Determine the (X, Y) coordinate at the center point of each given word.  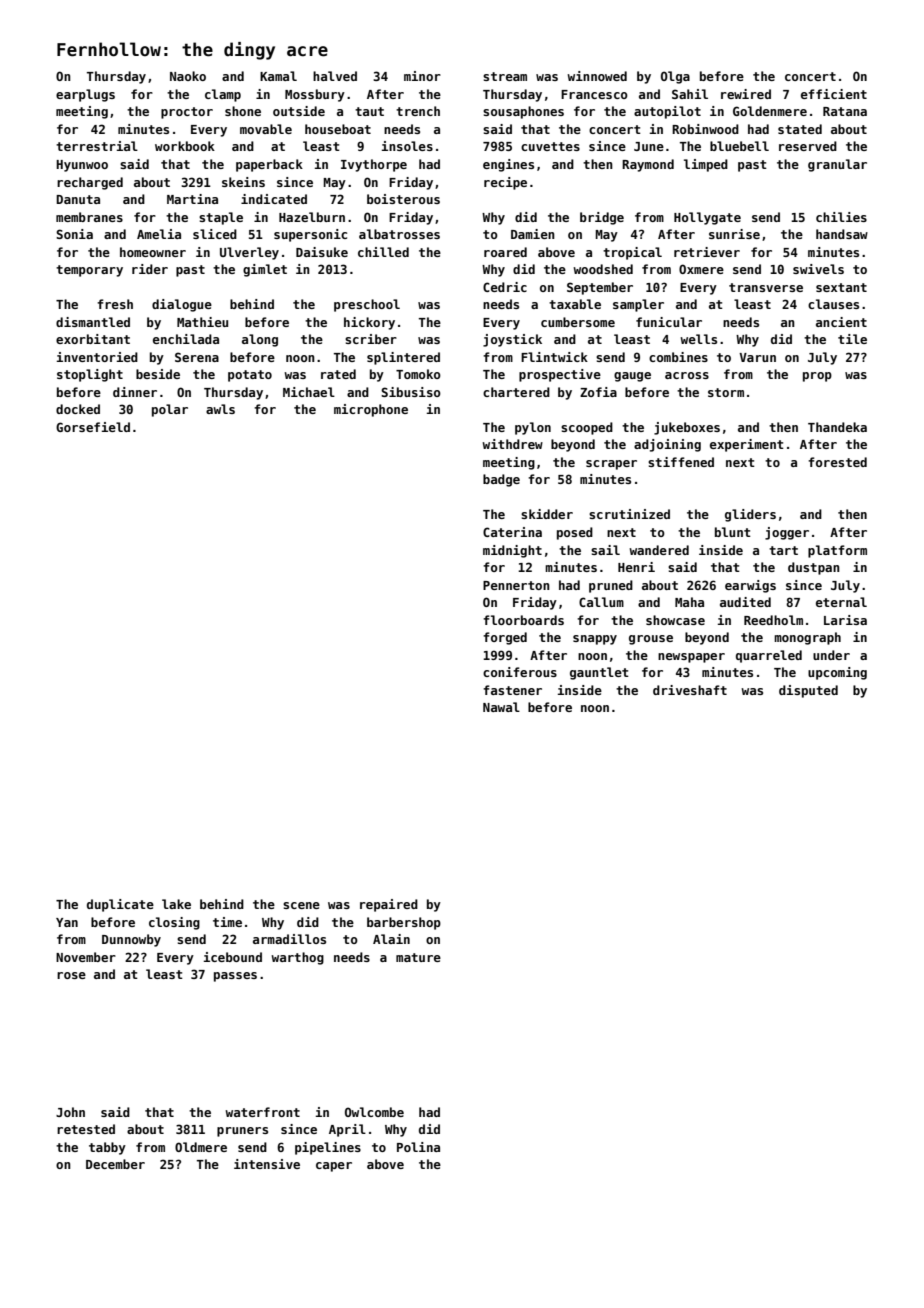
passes (235, 977)
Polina (418, 1147)
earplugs (85, 95)
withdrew (512, 444)
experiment (747, 445)
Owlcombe (374, 1112)
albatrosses (399, 234)
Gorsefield (93, 427)
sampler (638, 305)
